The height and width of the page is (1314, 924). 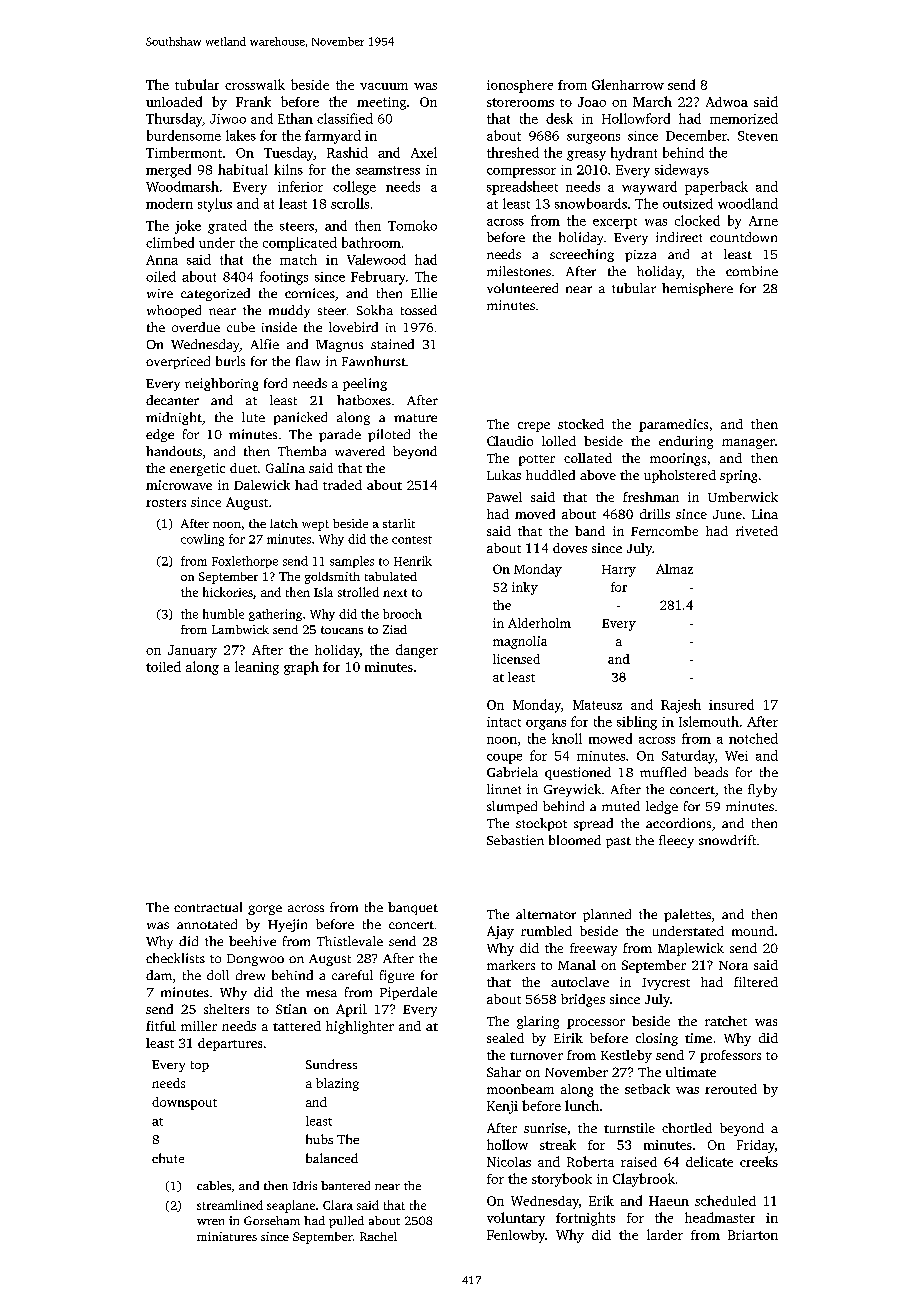 What do you see at coordinates (539, 623) in the page?
I see `Alderholm` at bounding box center [539, 623].
